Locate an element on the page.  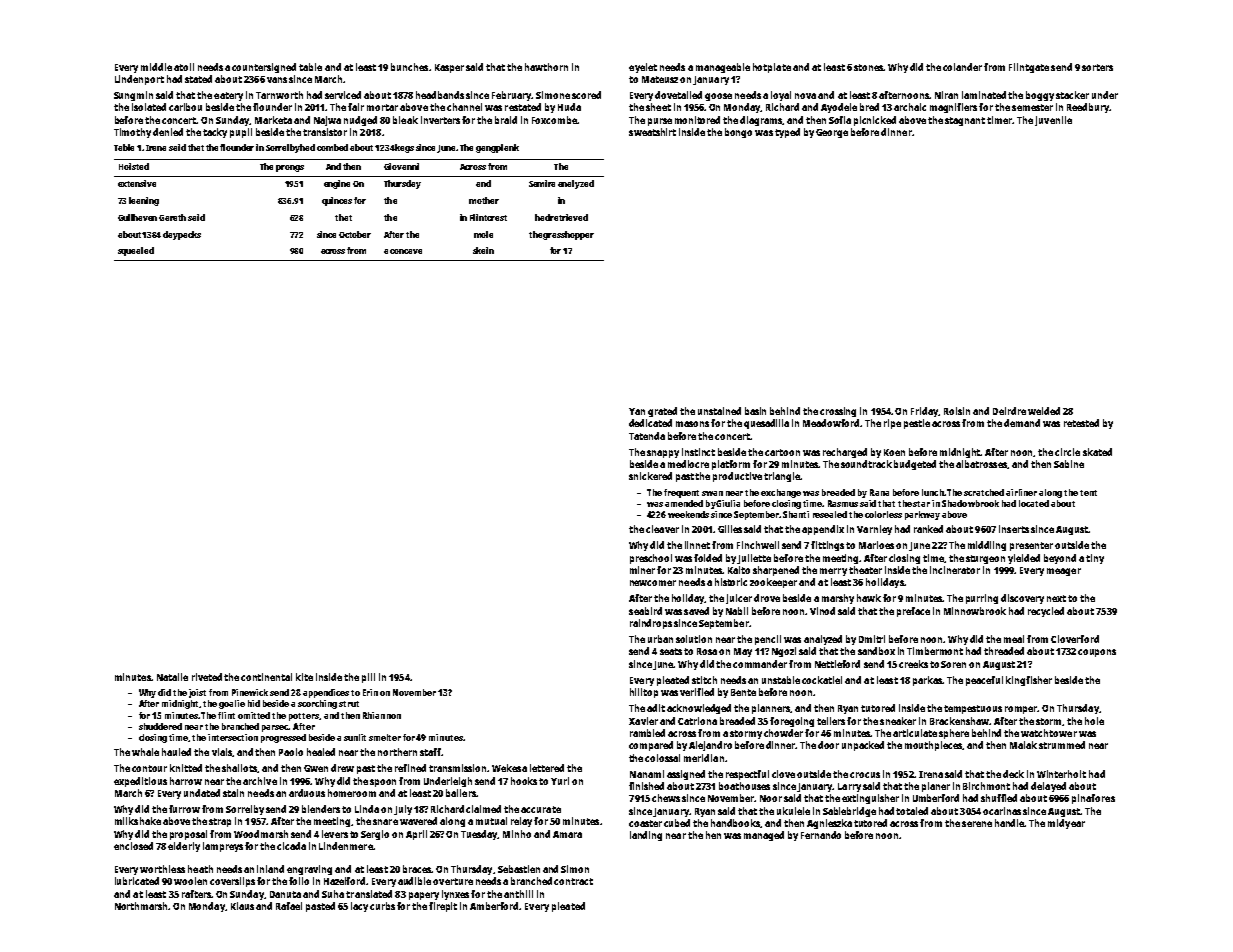
middle is located at coordinates (156, 67).
